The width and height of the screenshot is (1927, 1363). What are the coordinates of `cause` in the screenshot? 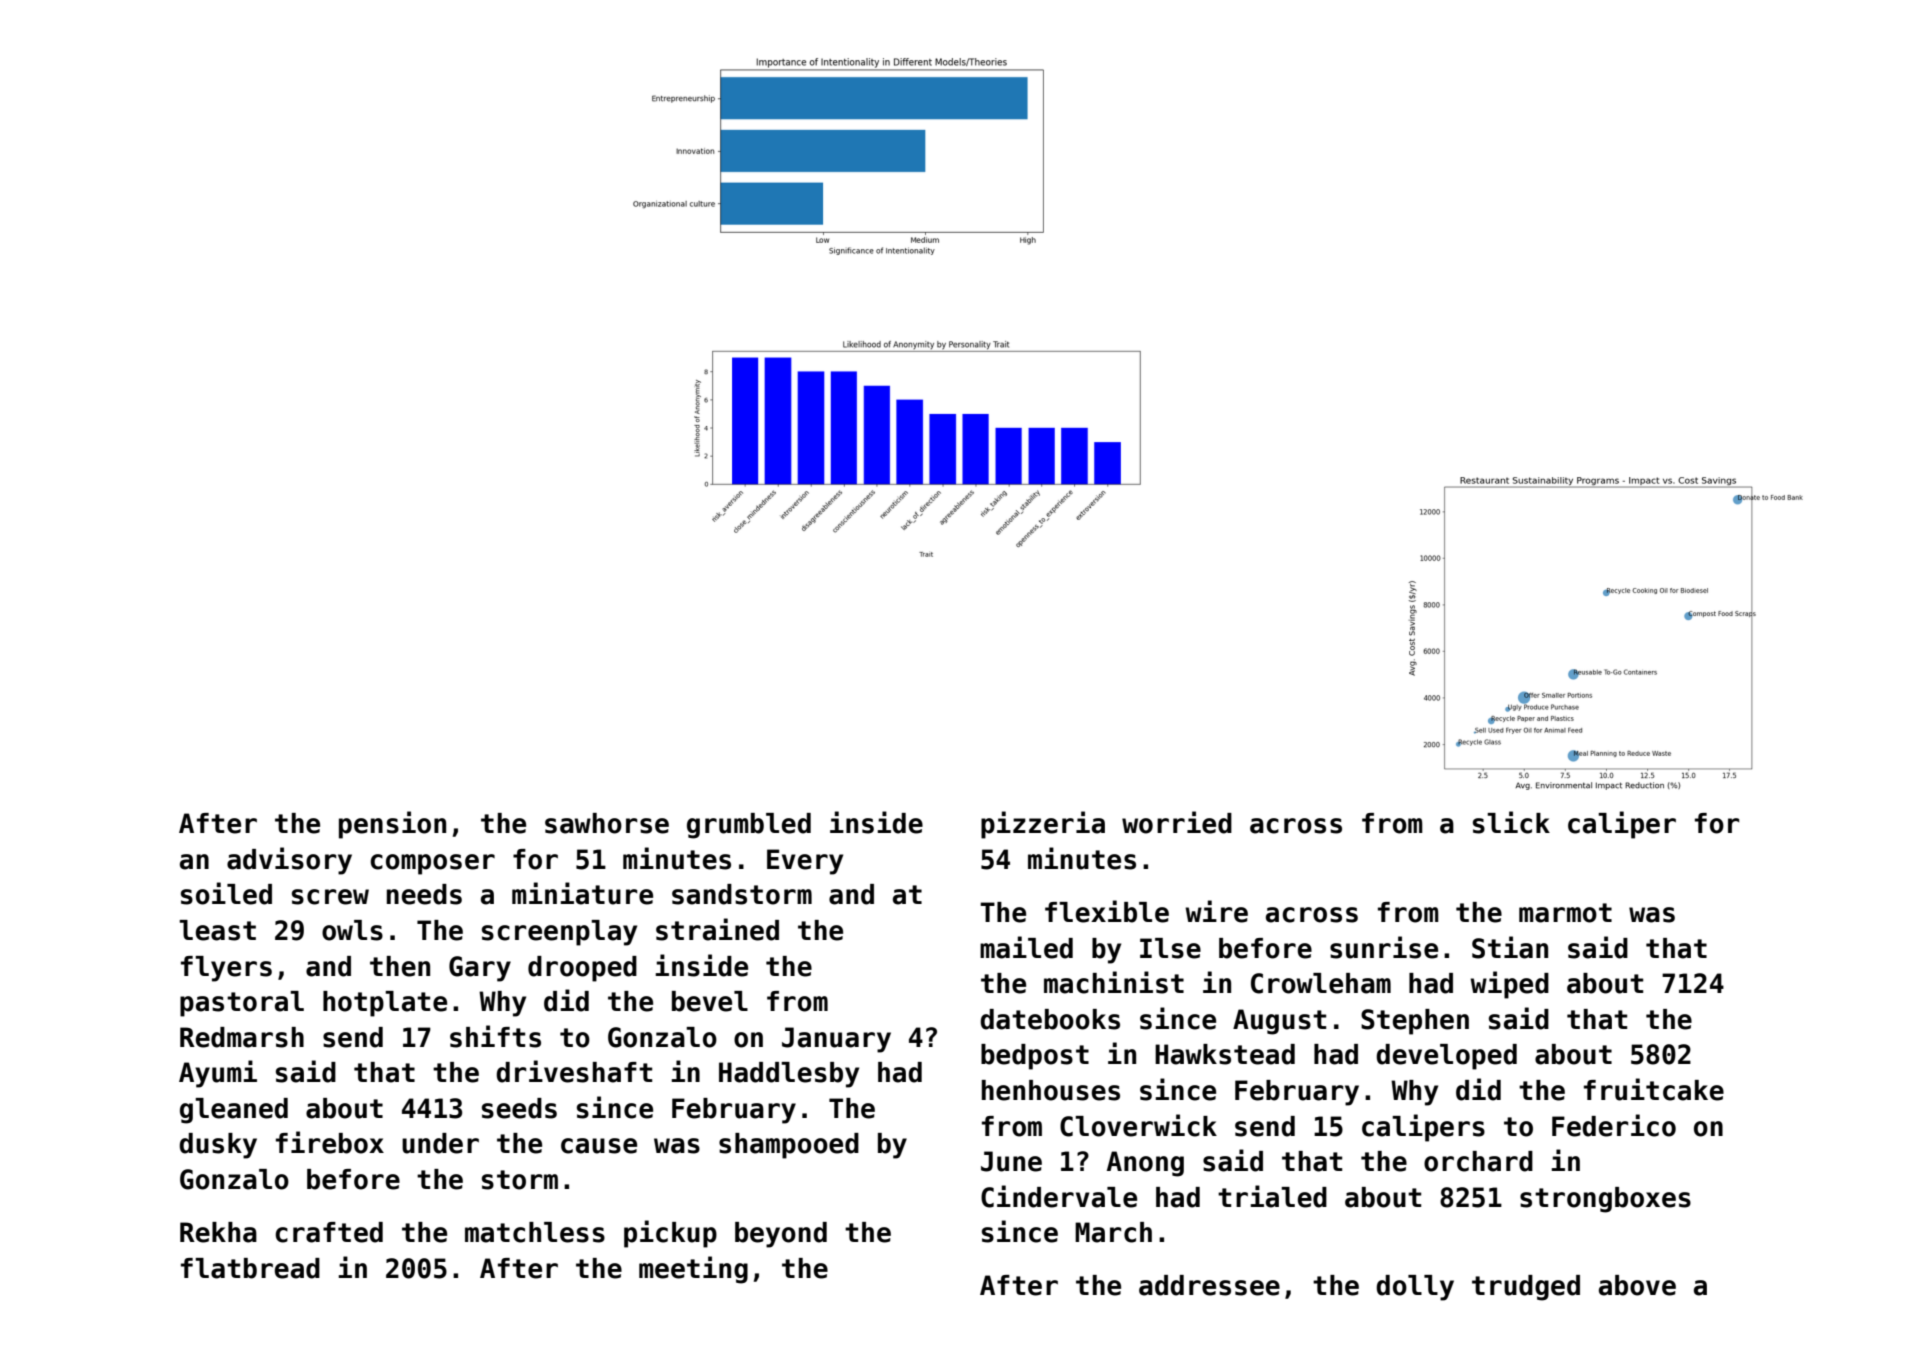 It's located at (599, 1146).
